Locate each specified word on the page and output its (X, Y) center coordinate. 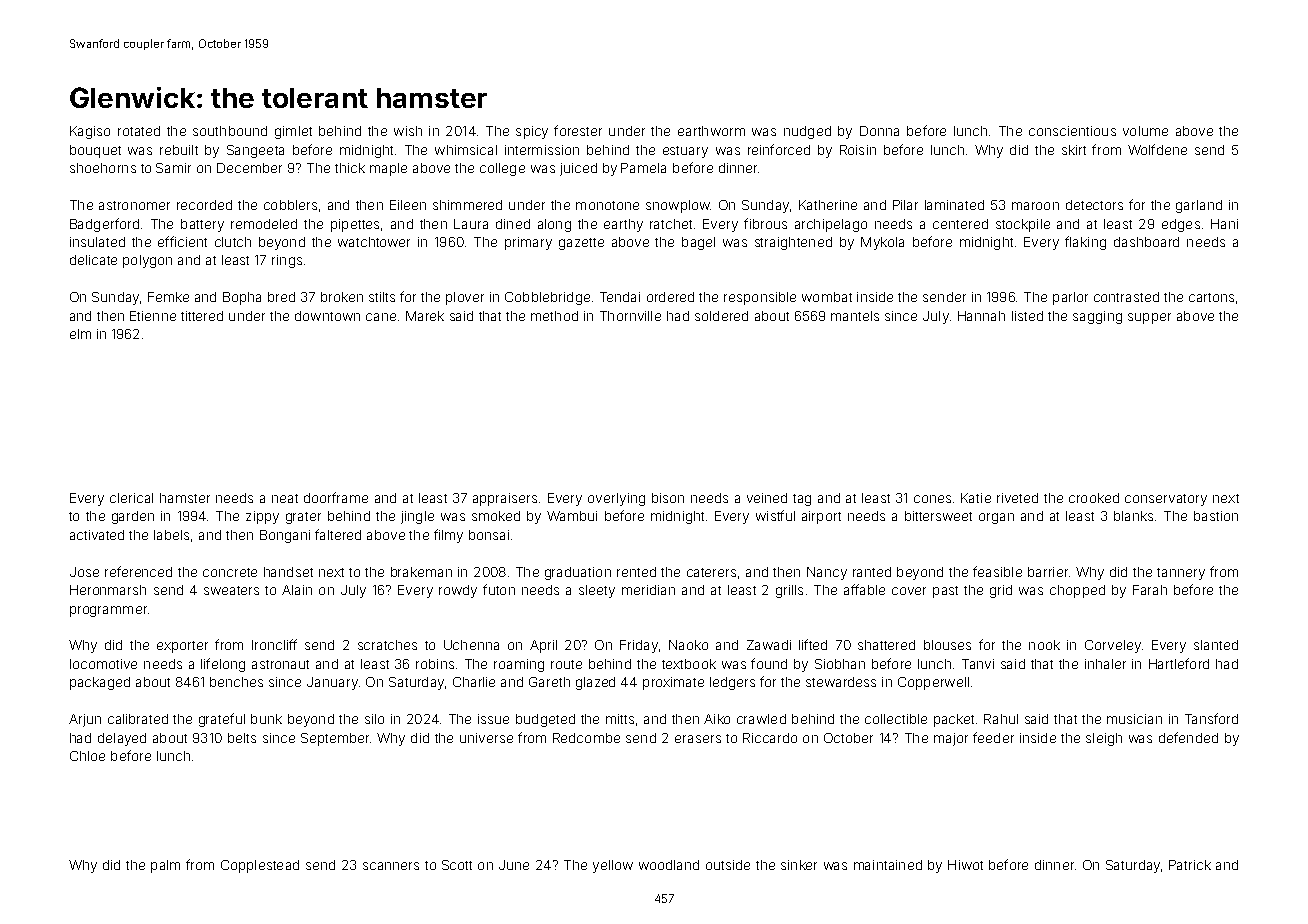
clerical (131, 498)
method (554, 316)
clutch (233, 242)
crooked (1094, 498)
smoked (496, 516)
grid (1001, 591)
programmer (108, 611)
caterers (711, 572)
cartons (1211, 297)
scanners (391, 866)
